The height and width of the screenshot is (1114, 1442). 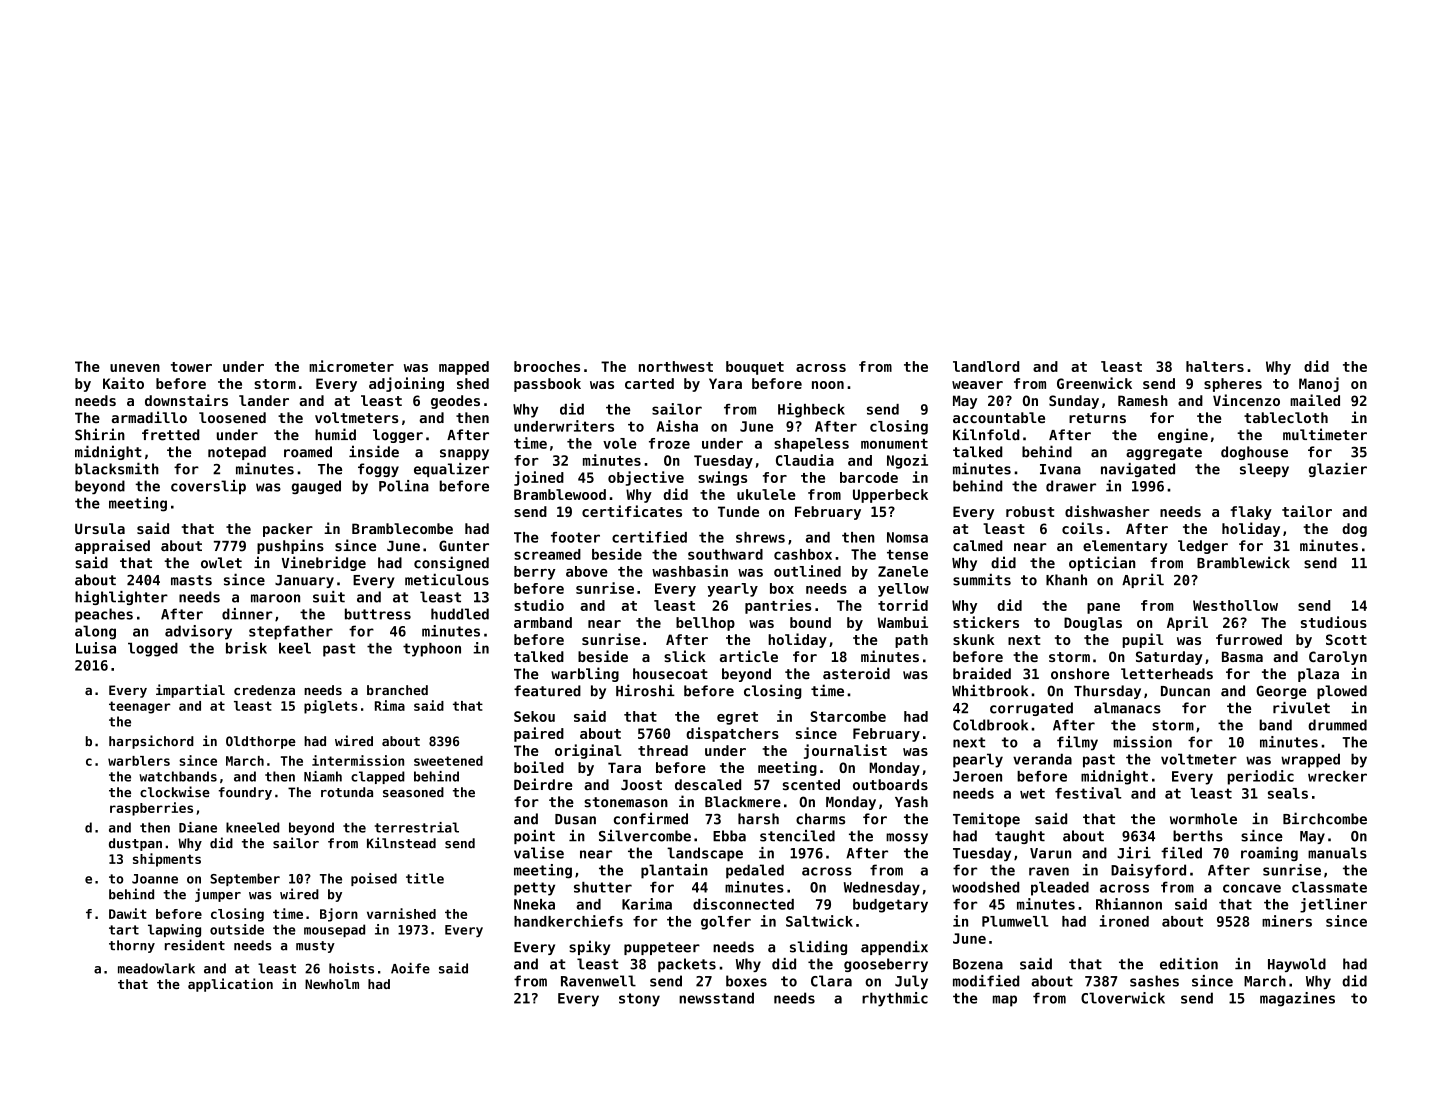 I want to click on application, so click(x=230, y=985).
